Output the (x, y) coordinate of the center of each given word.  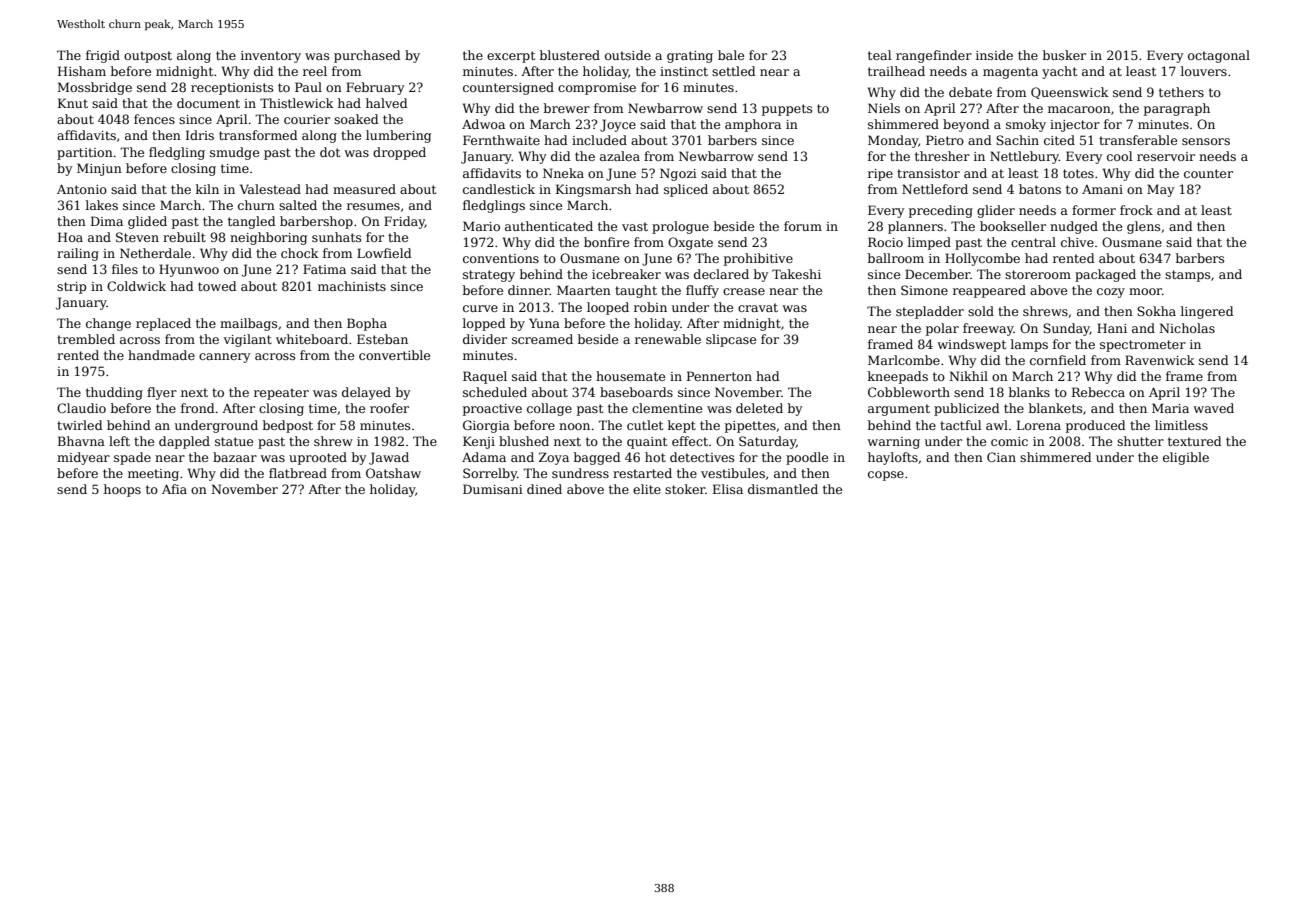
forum (803, 226)
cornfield (1058, 360)
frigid (103, 56)
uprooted (318, 458)
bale (731, 55)
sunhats (336, 237)
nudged (1074, 227)
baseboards (636, 392)
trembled (86, 339)
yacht (1059, 72)
